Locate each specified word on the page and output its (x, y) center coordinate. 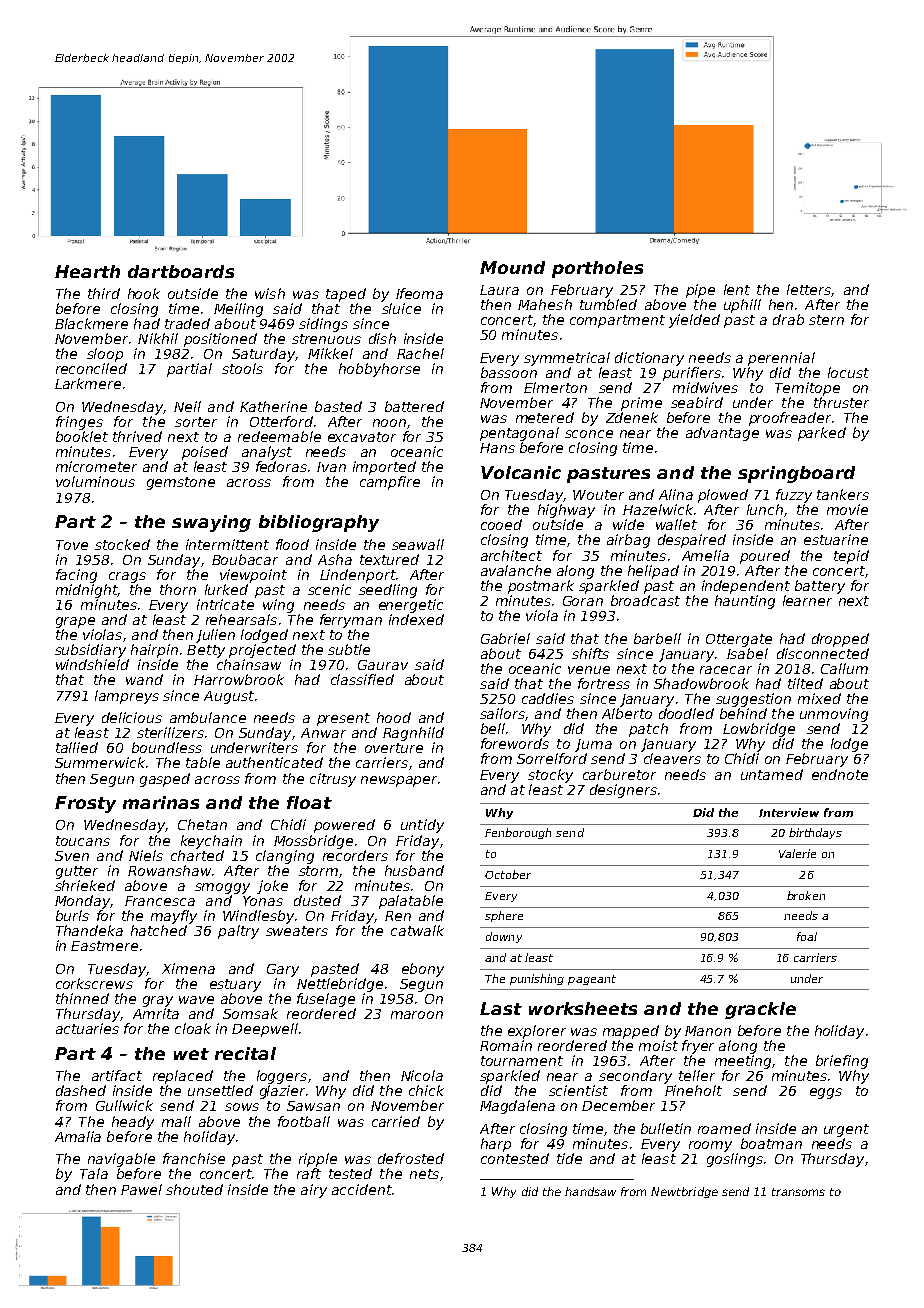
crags (127, 577)
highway (566, 511)
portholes (597, 269)
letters (809, 289)
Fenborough (518, 833)
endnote (840, 774)
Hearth (87, 271)
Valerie (797, 853)
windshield (92, 664)
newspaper (399, 781)
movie (847, 509)
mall (176, 1121)
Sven (72, 856)
